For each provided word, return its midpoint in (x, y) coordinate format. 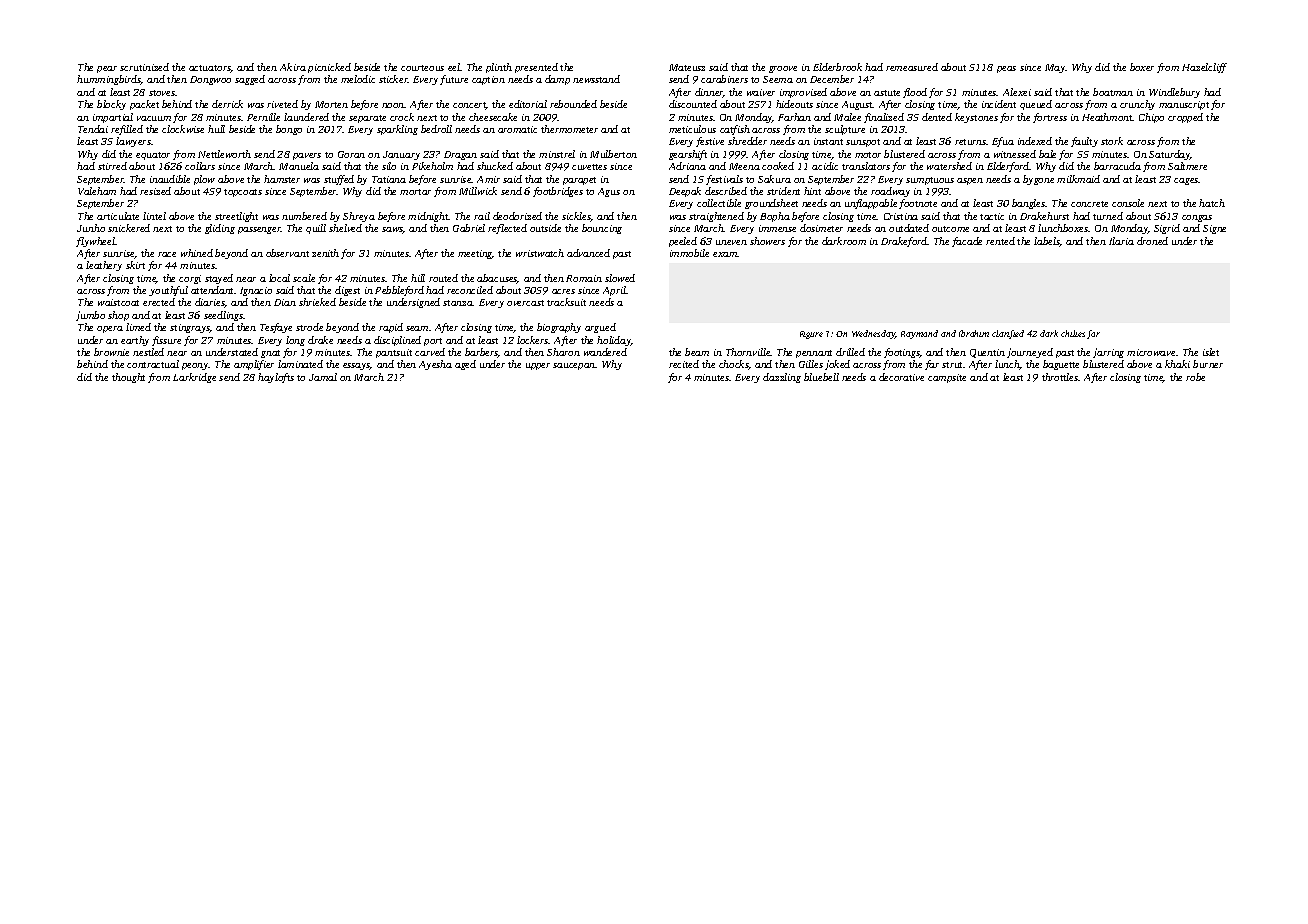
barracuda (1117, 166)
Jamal (323, 377)
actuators (210, 69)
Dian (285, 302)
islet (1211, 352)
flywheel (95, 242)
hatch (1212, 203)
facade (967, 242)
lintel (154, 216)
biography (559, 328)
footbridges (558, 192)
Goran (351, 154)
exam (725, 254)
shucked (495, 166)
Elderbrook (837, 67)
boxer (1142, 67)
